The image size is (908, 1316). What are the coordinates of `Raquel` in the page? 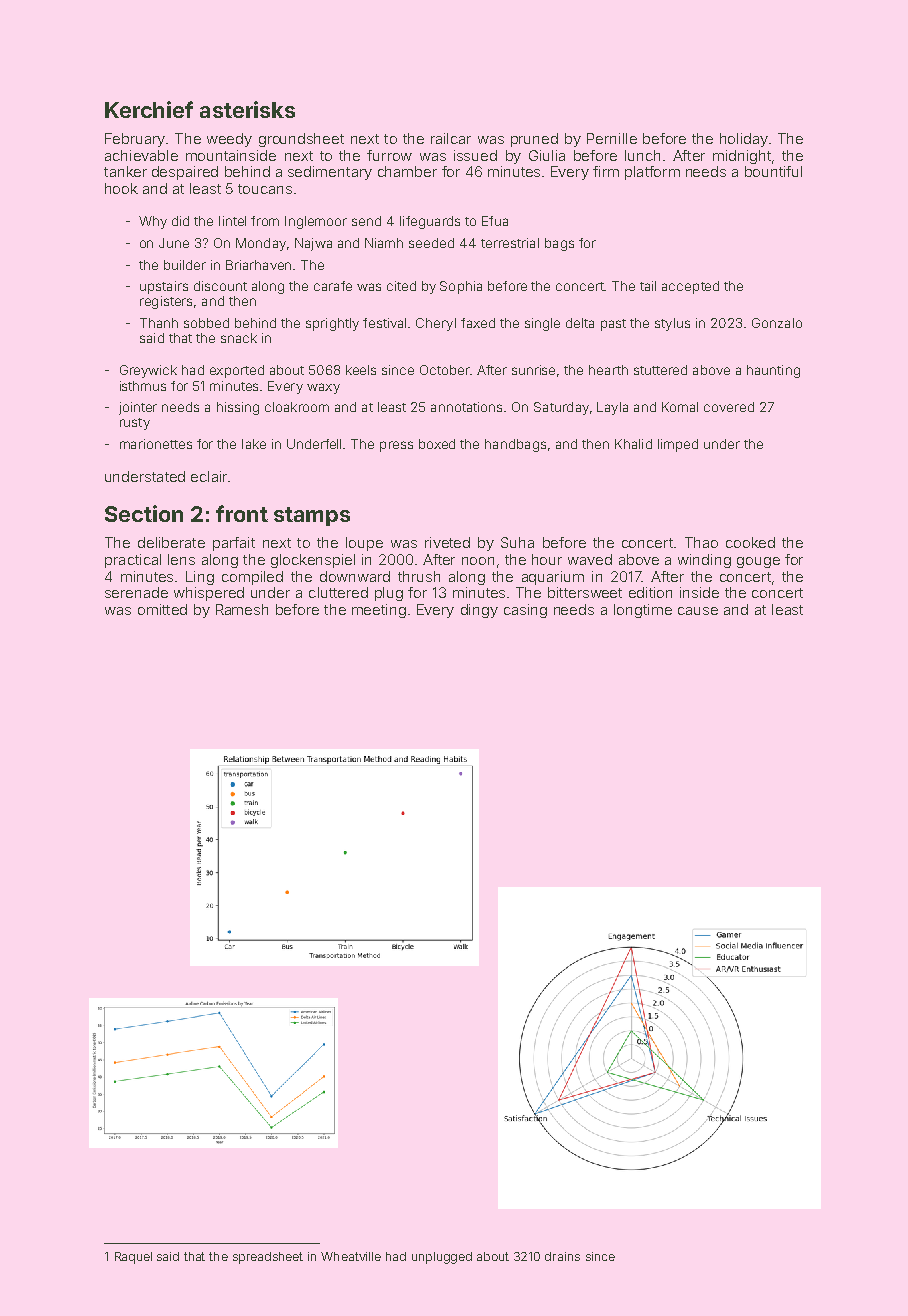 It's located at (133, 1258).
